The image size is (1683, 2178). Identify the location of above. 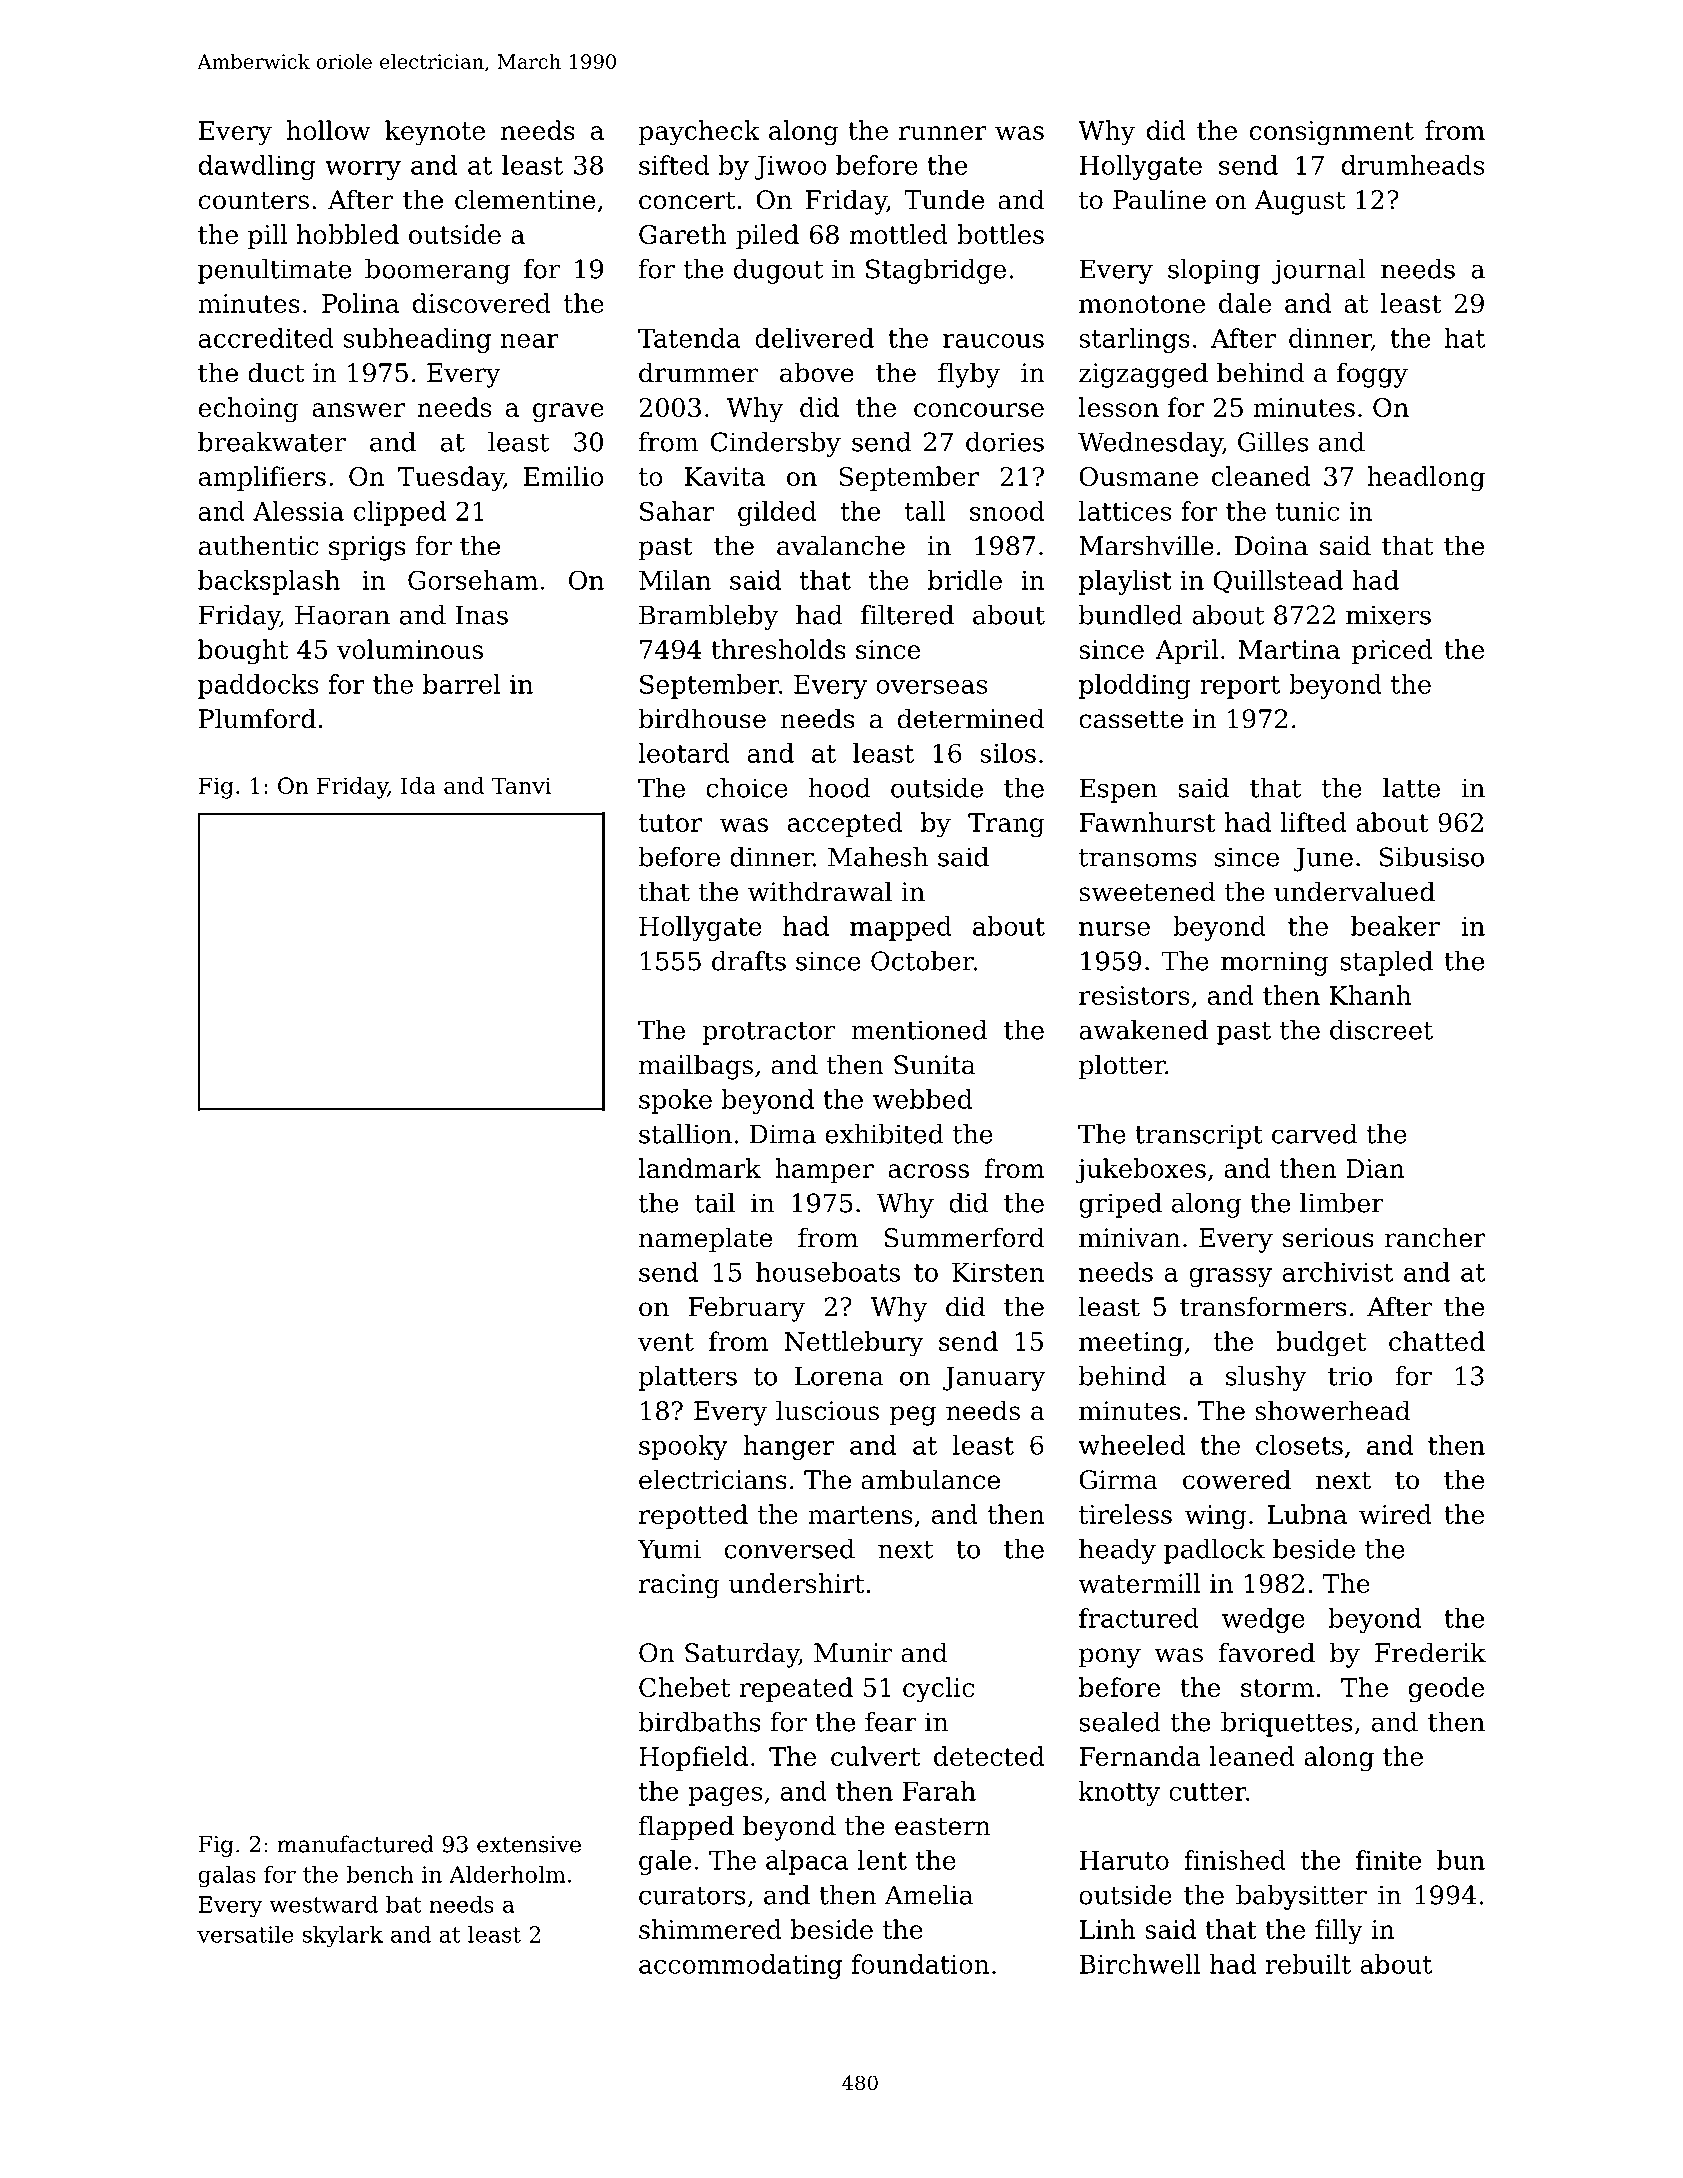
(817, 372).
